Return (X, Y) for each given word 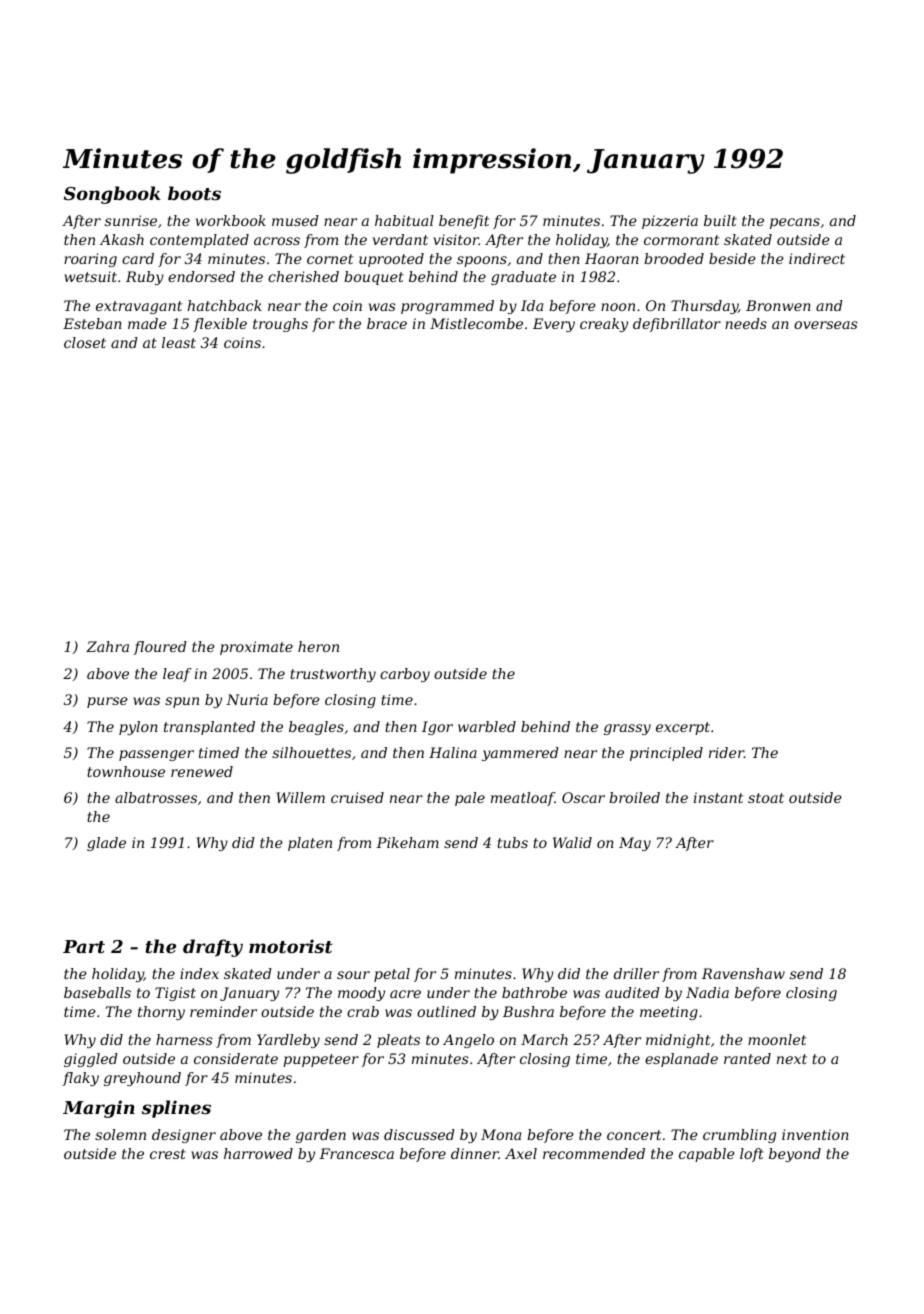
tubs (512, 842)
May (635, 844)
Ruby (145, 278)
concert (634, 1135)
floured (160, 648)
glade (106, 844)
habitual (404, 220)
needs (746, 323)
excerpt (683, 728)
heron (318, 646)
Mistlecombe (476, 323)
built (720, 220)
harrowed (258, 1153)
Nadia (707, 992)
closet (85, 342)
